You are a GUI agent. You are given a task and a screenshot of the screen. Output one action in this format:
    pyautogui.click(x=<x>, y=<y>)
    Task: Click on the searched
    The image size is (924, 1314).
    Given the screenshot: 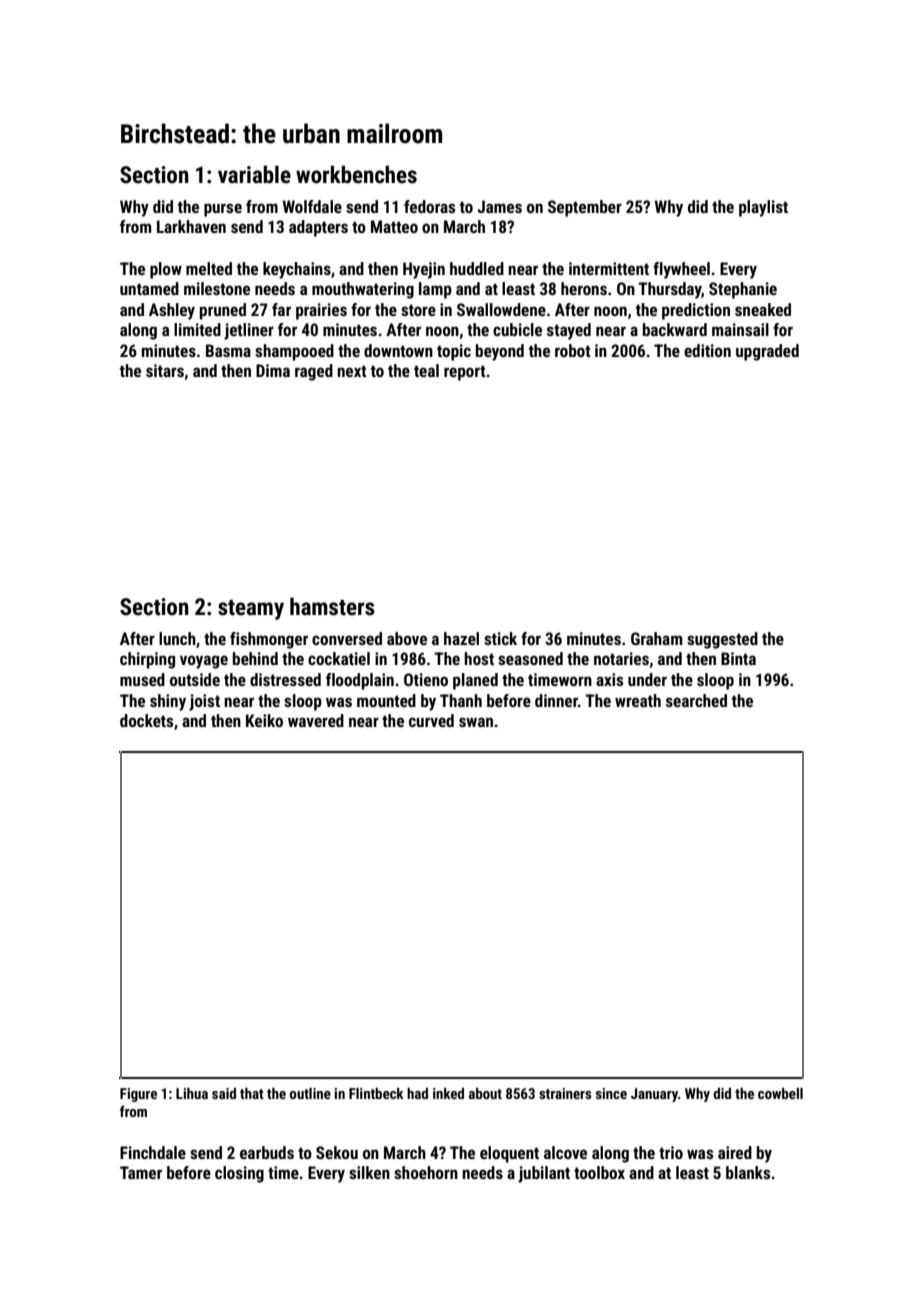 What is the action you would take?
    pyautogui.click(x=696, y=700)
